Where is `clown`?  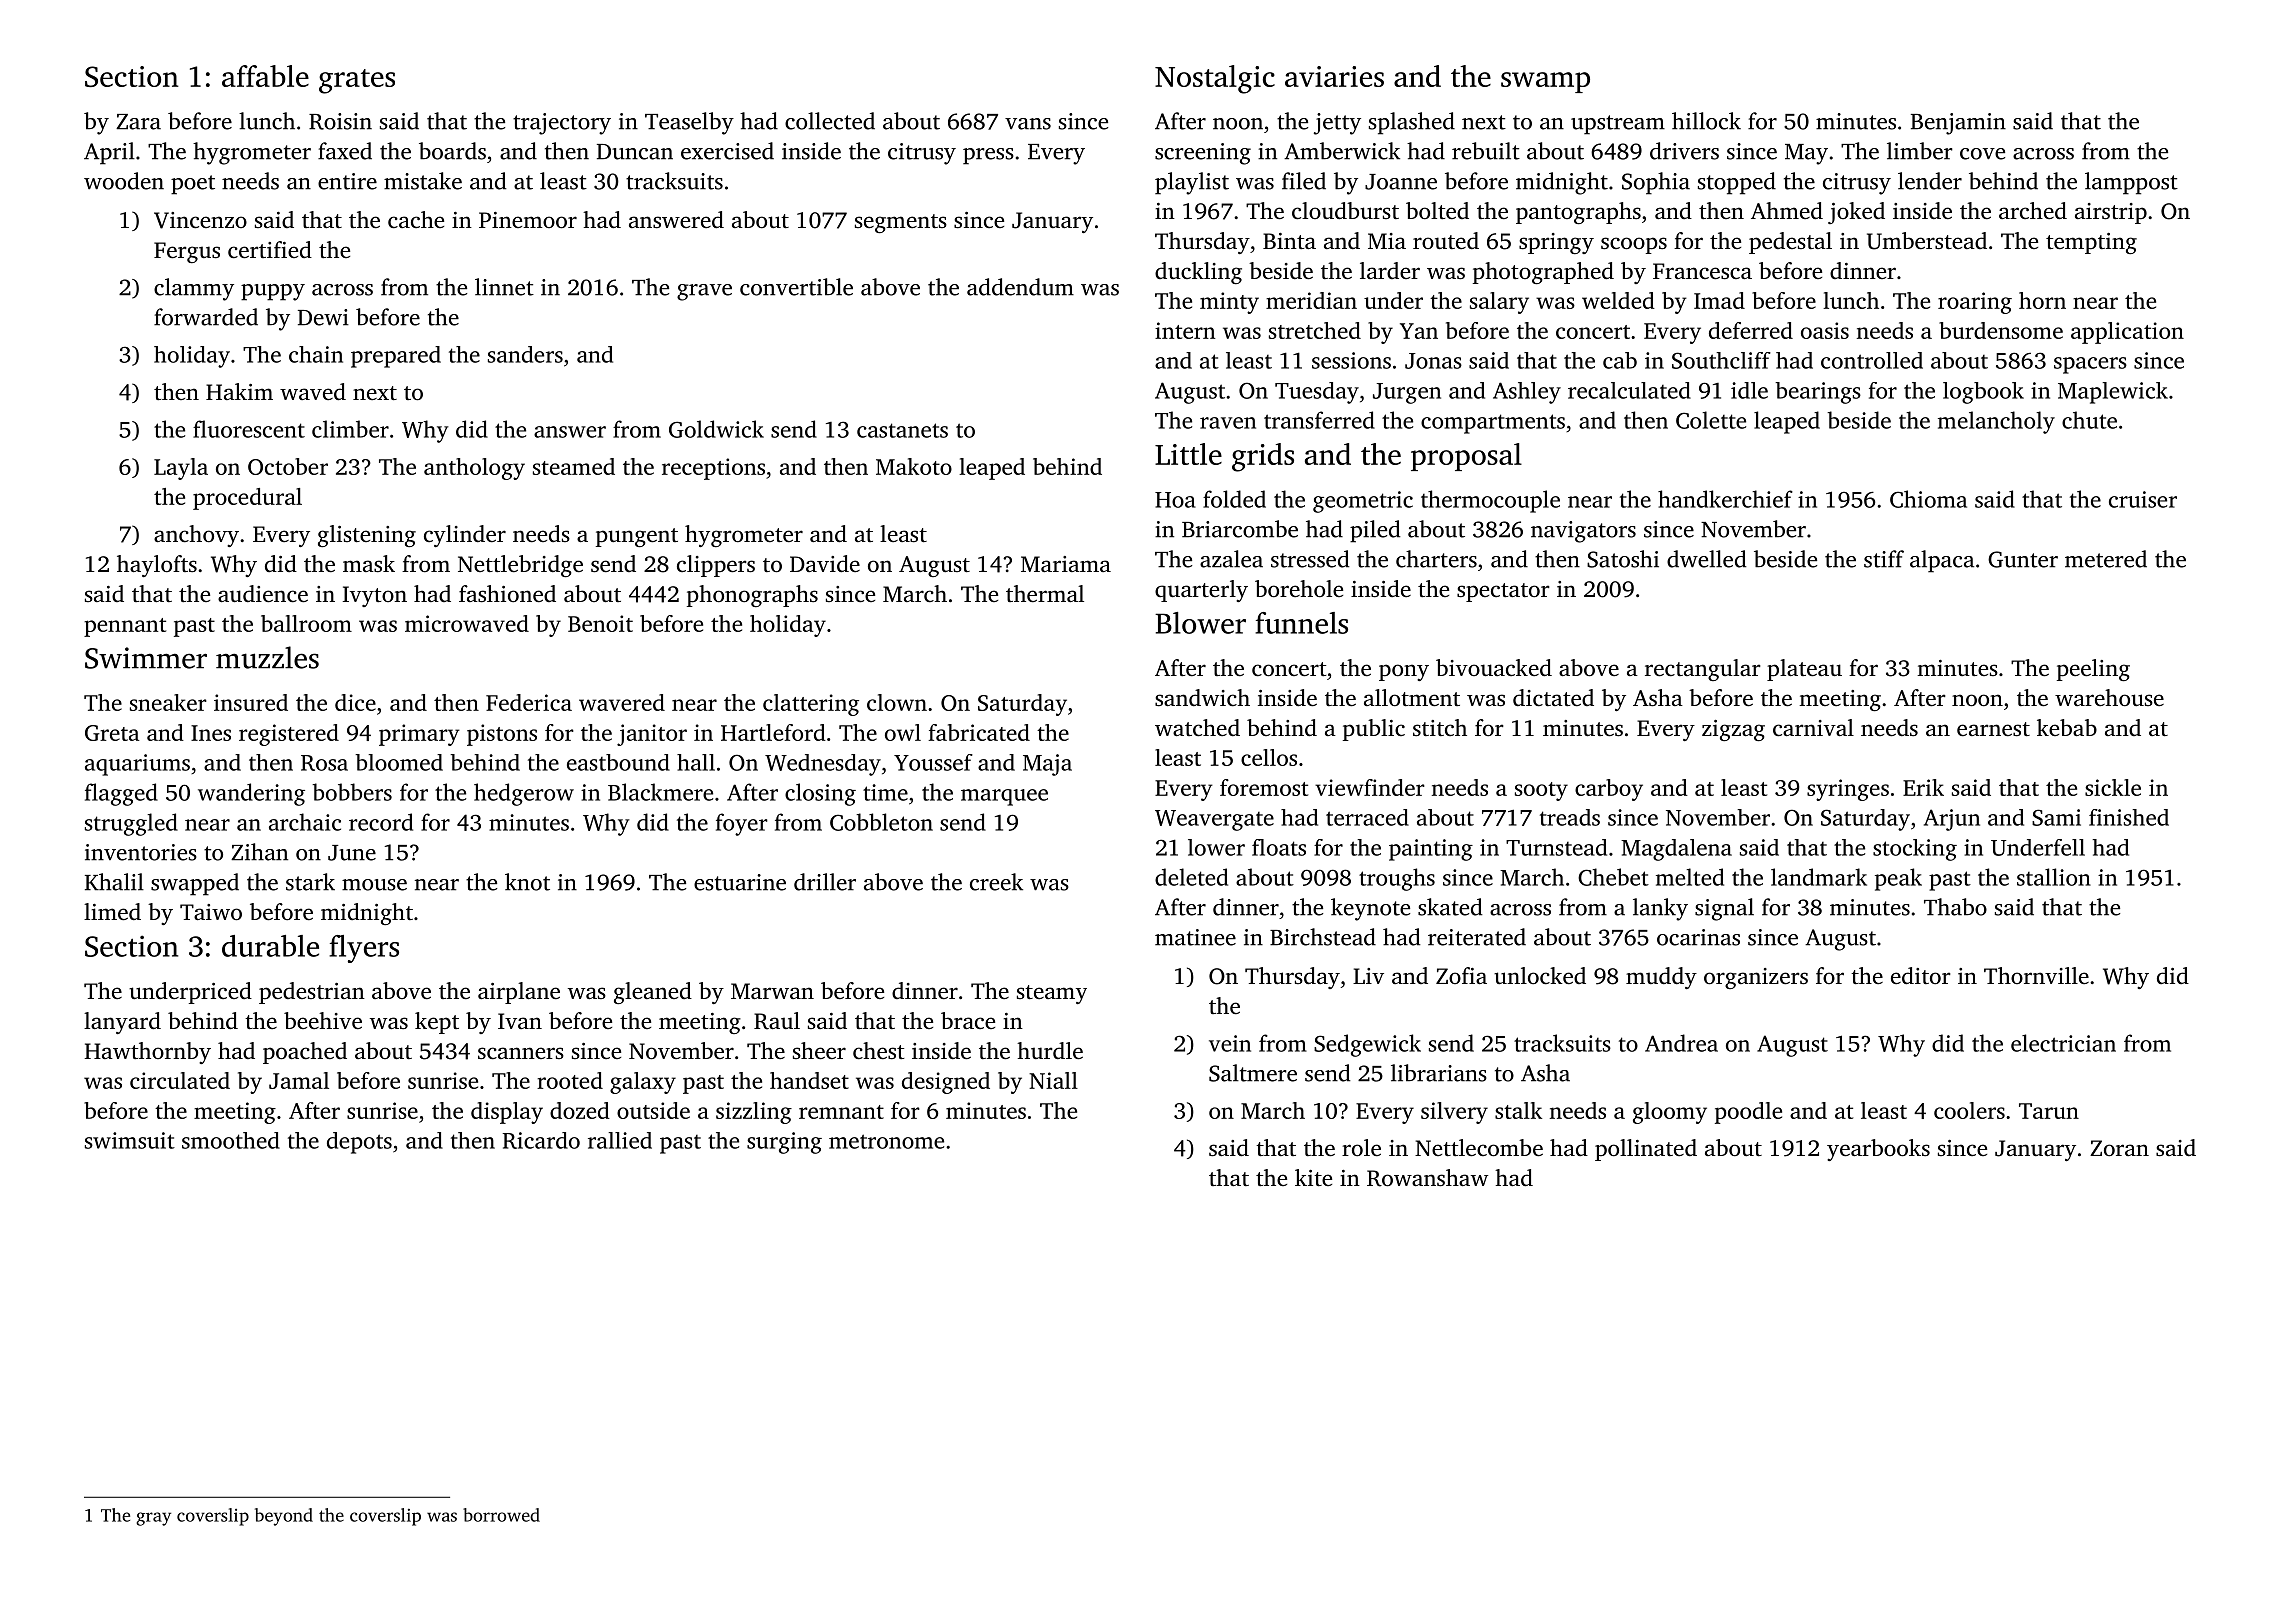
clown is located at coordinates (897, 702).
